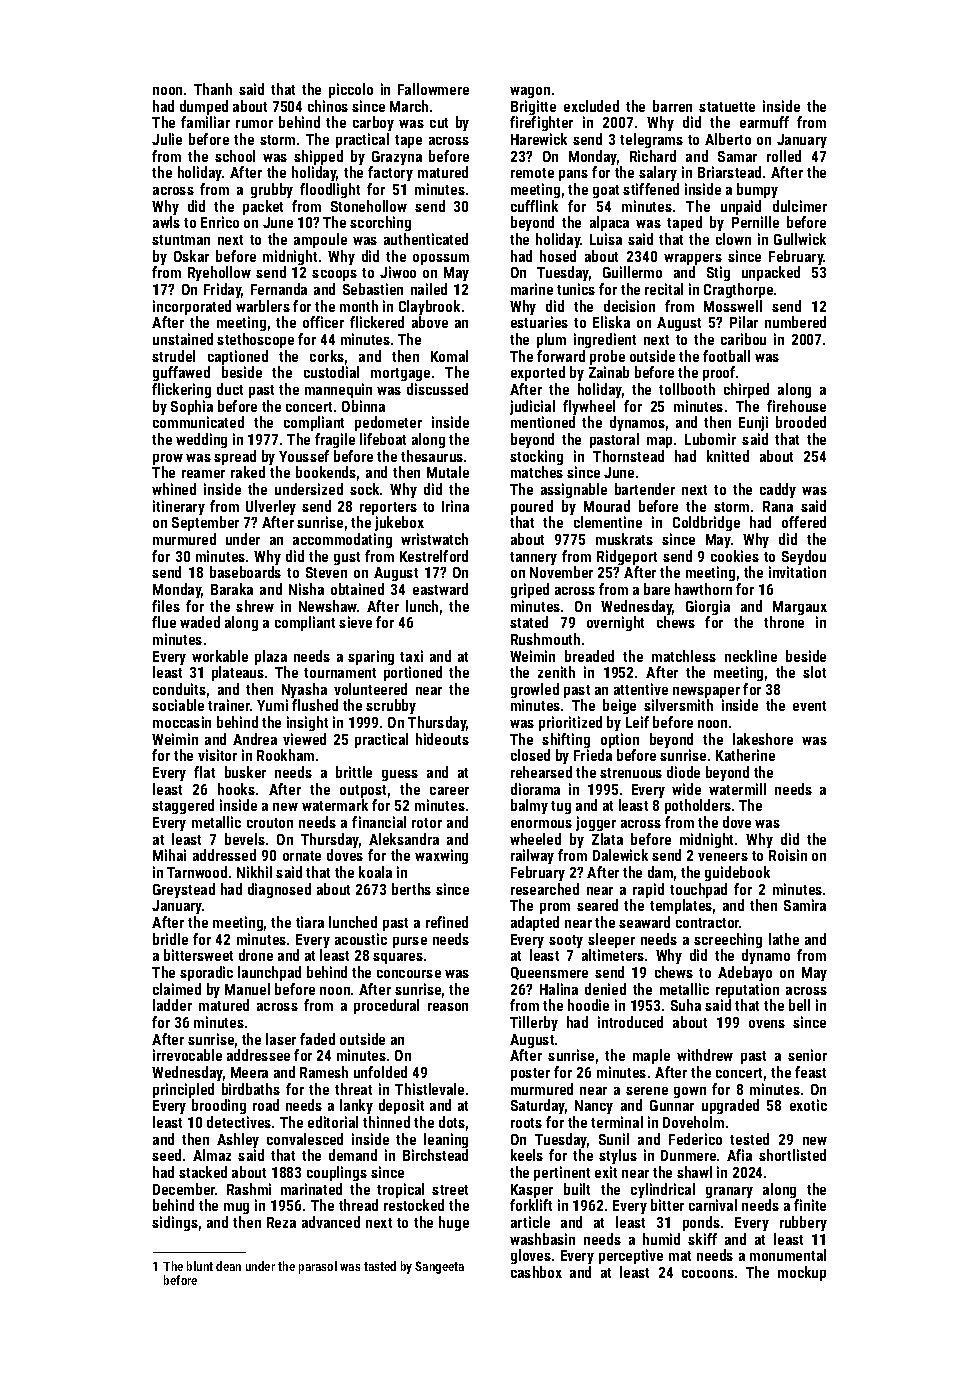 The height and width of the image is (1392, 980). I want to click on Thornstead, so click(628, 456).
